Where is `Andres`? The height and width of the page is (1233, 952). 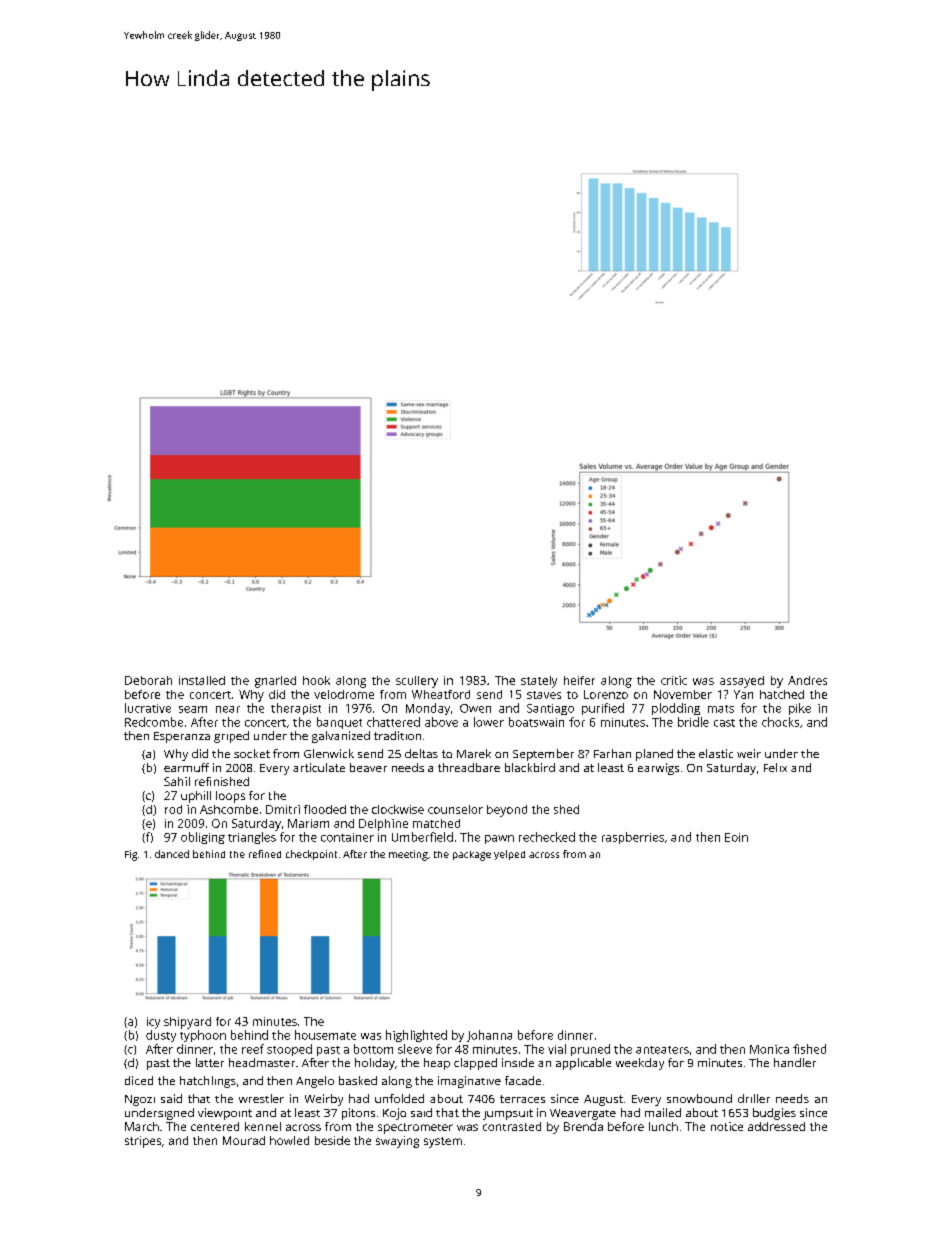 Andres is located at coordinates (807, 680).
